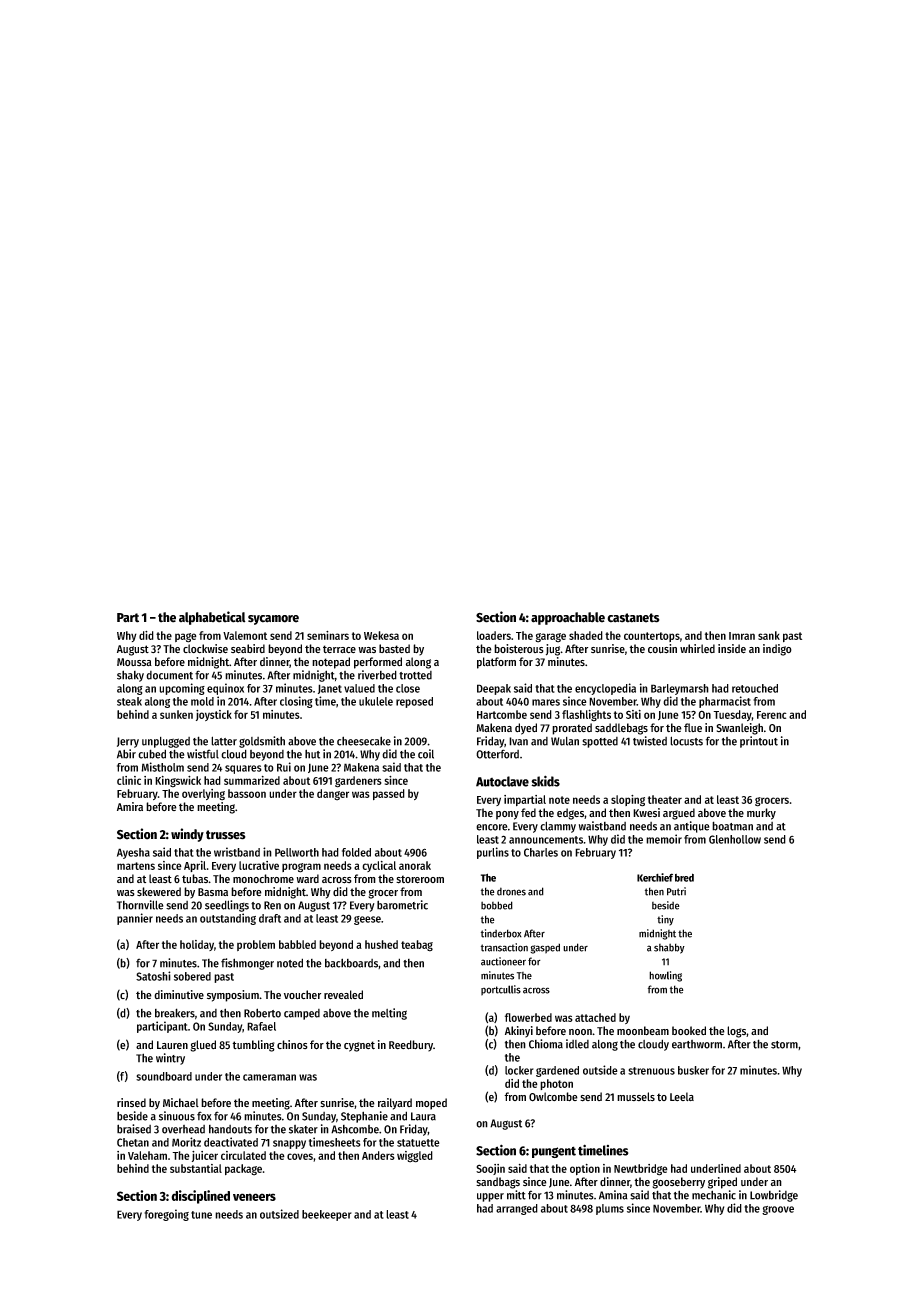 This page has height=1308, width=924. Describe the element at coordinates (507, 815) in the page. I see `pony` at that location.
